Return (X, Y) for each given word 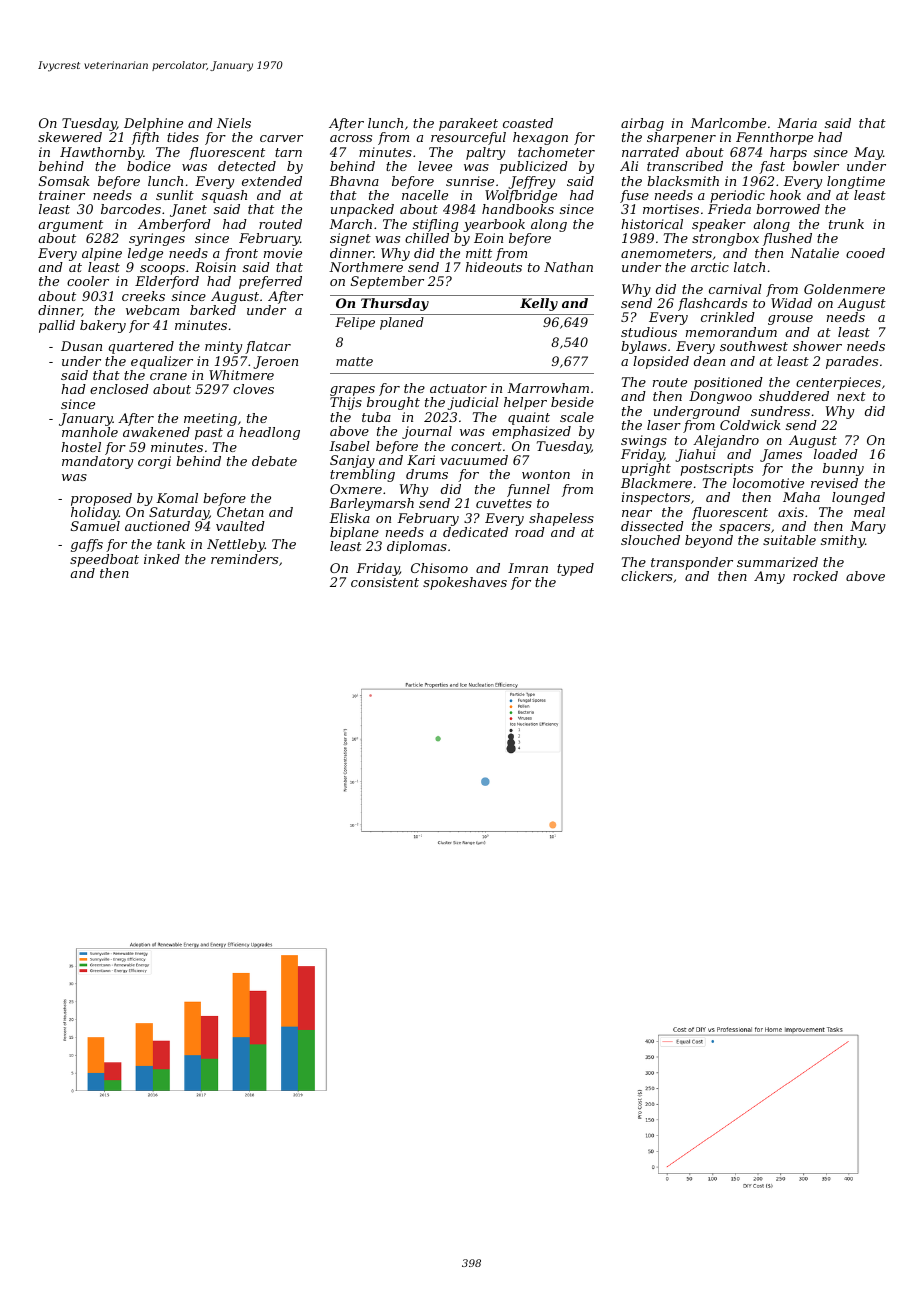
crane (168, 376)
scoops (162, 270)
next (851, 396)
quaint (529, 418)
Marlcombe (728, 123)
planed (402, 323)
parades (852, 362)
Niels (234, 123)
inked (162, 559)
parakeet (468, 124)
